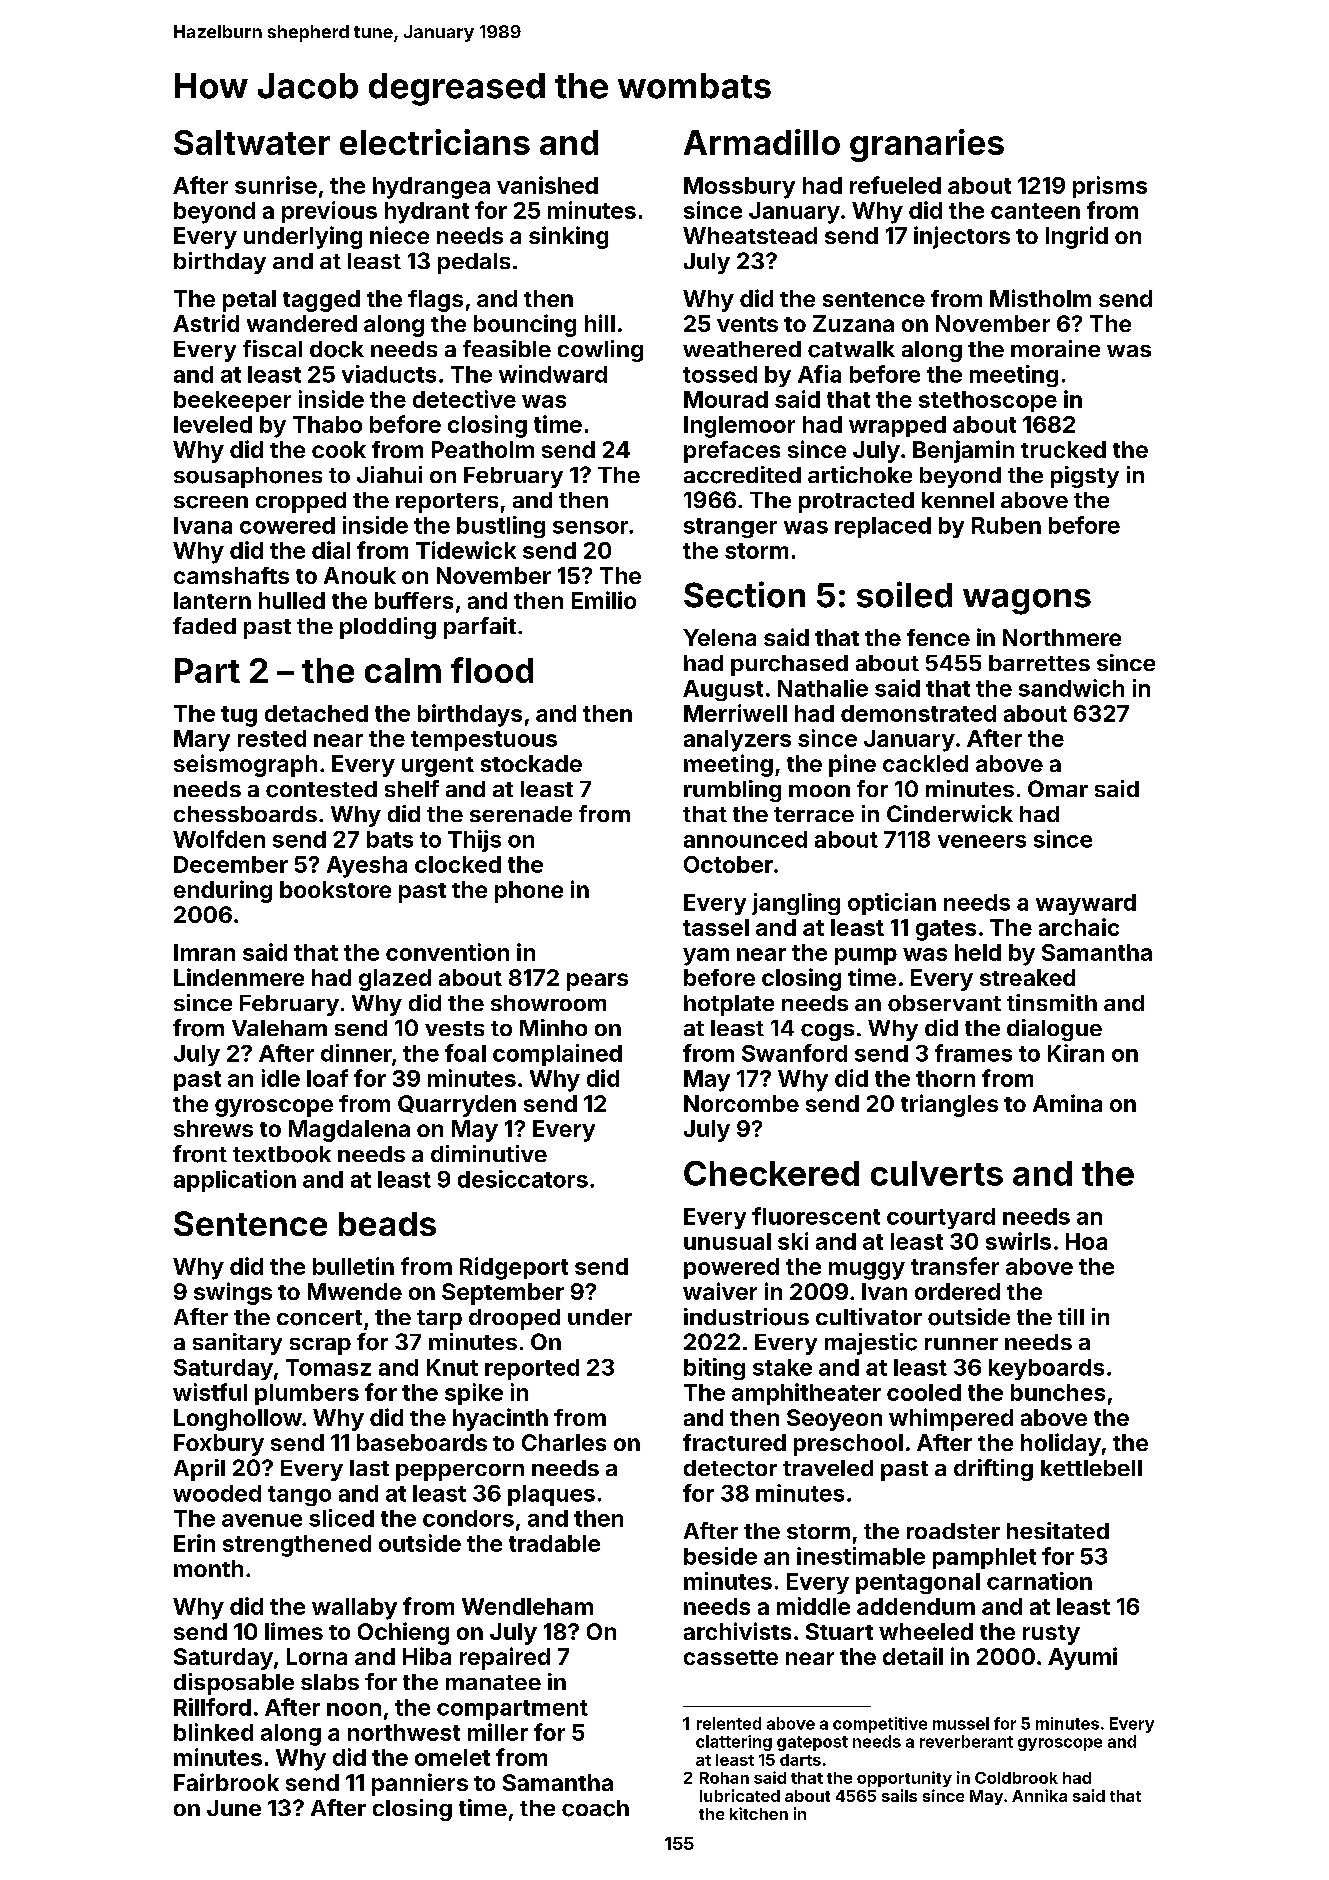  What do you see at coordinates (234, 1808) in the page?
I see `June` at bounding box center [234, 1808].
